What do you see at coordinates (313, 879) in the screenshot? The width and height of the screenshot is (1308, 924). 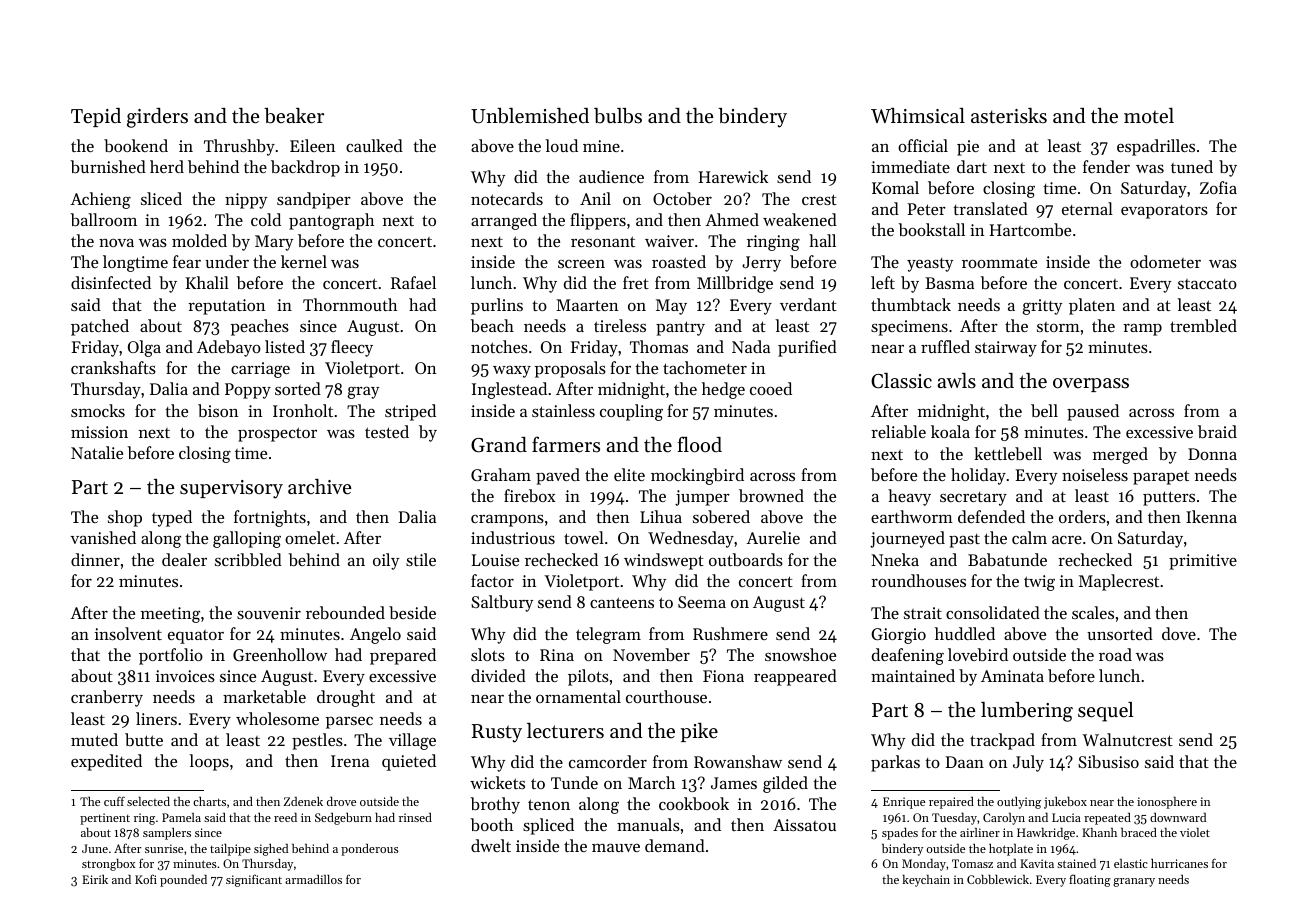 I see `armadillos` at bounding box center [313, 879].
